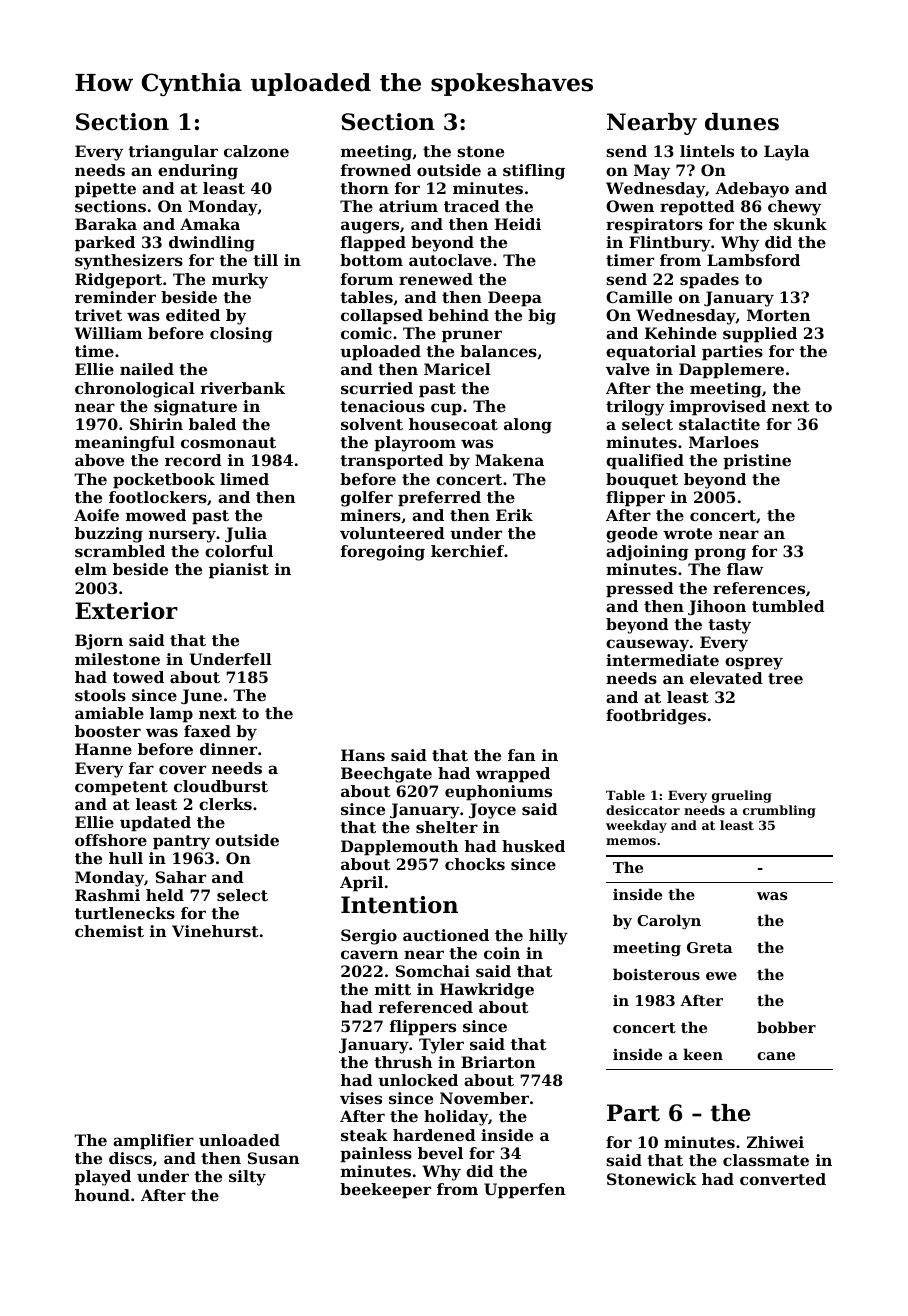 Image resolution: width=908 pixels, height=1316 pixels. I want to click on keen, so click(703, 1054).
